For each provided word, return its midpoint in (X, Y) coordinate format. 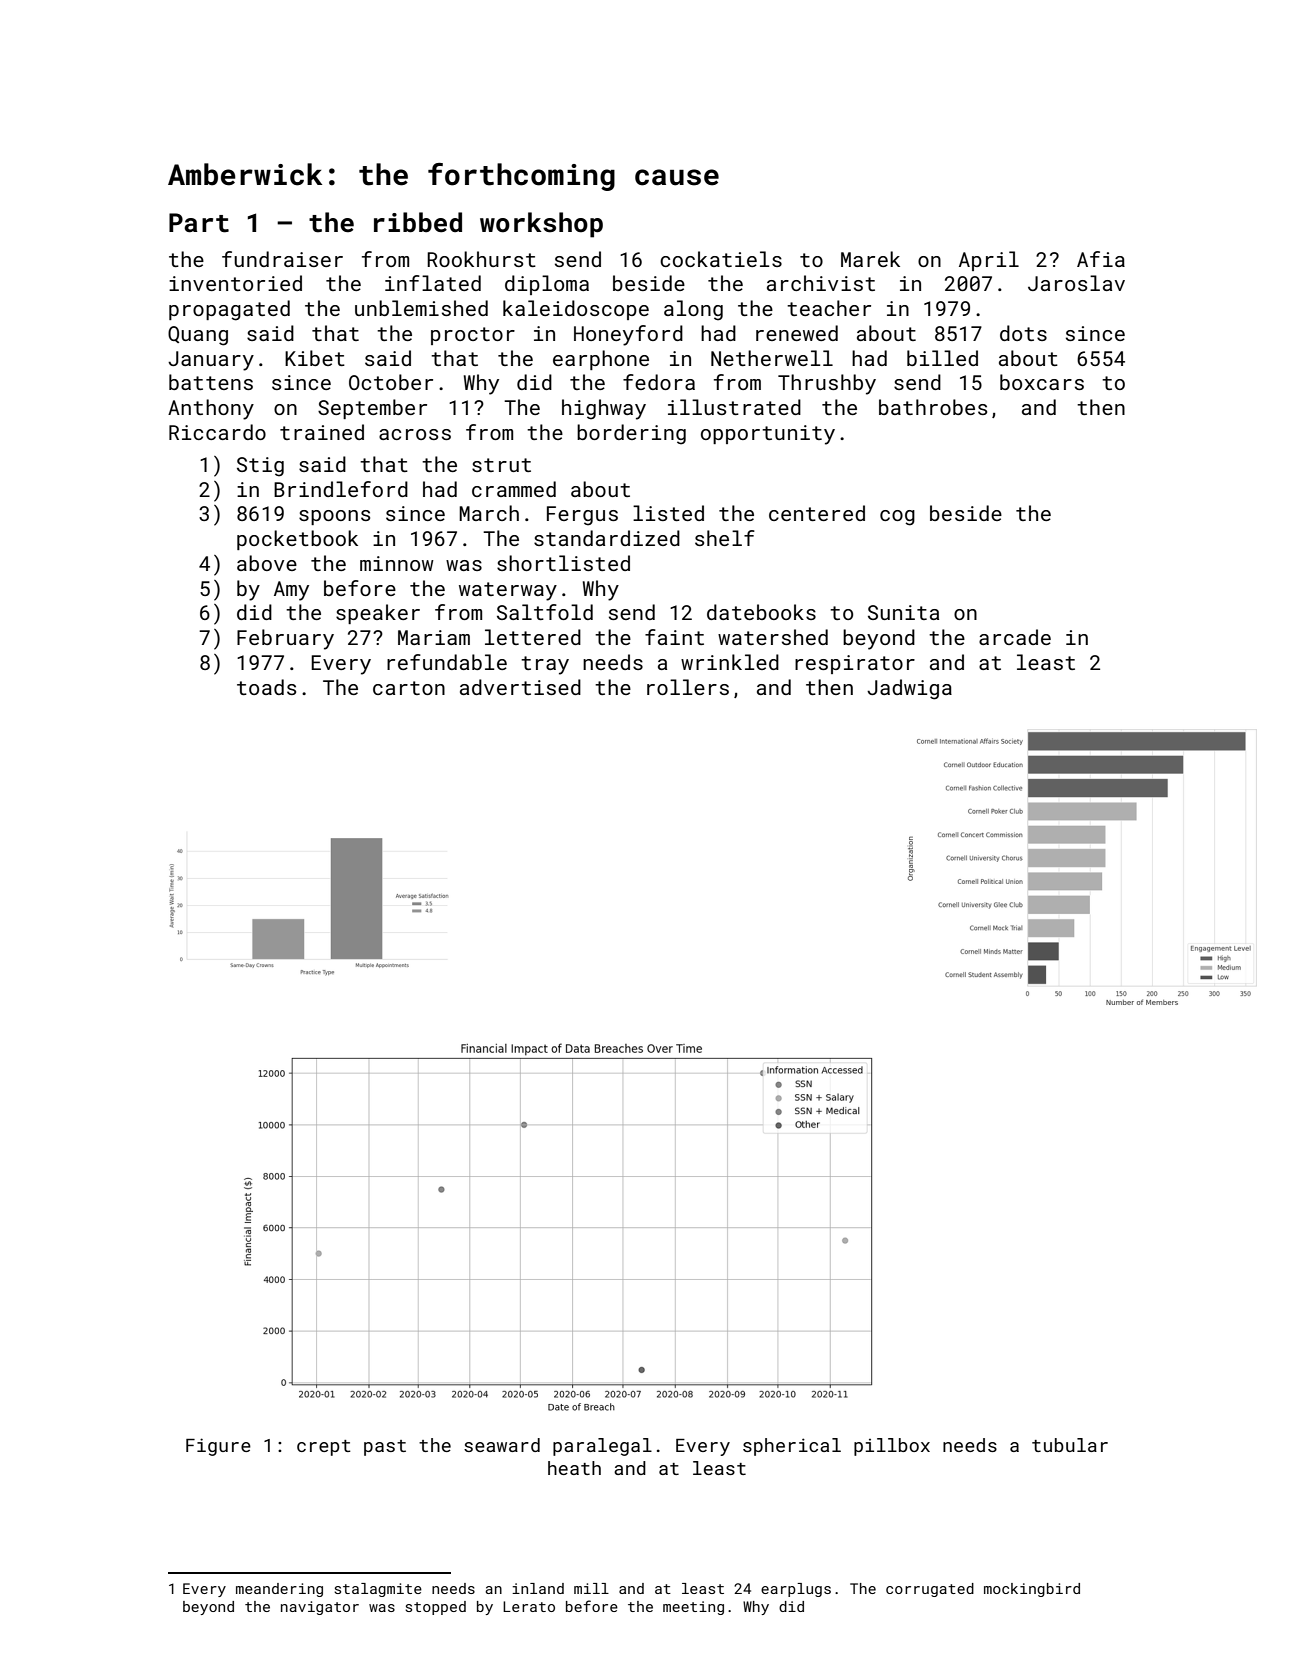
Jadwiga (909, 689)
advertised (520, 687)
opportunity (768, 435)
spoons (334, 517)
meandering (279, 1590)
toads (266, 687)
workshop (541, 225)
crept (324, 1448)
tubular (1070, 1445)
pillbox (892, 1447)
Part (199, 223)
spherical (792, 1447)
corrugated (930, 1590)
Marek (870, 259)
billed (942, 358)
